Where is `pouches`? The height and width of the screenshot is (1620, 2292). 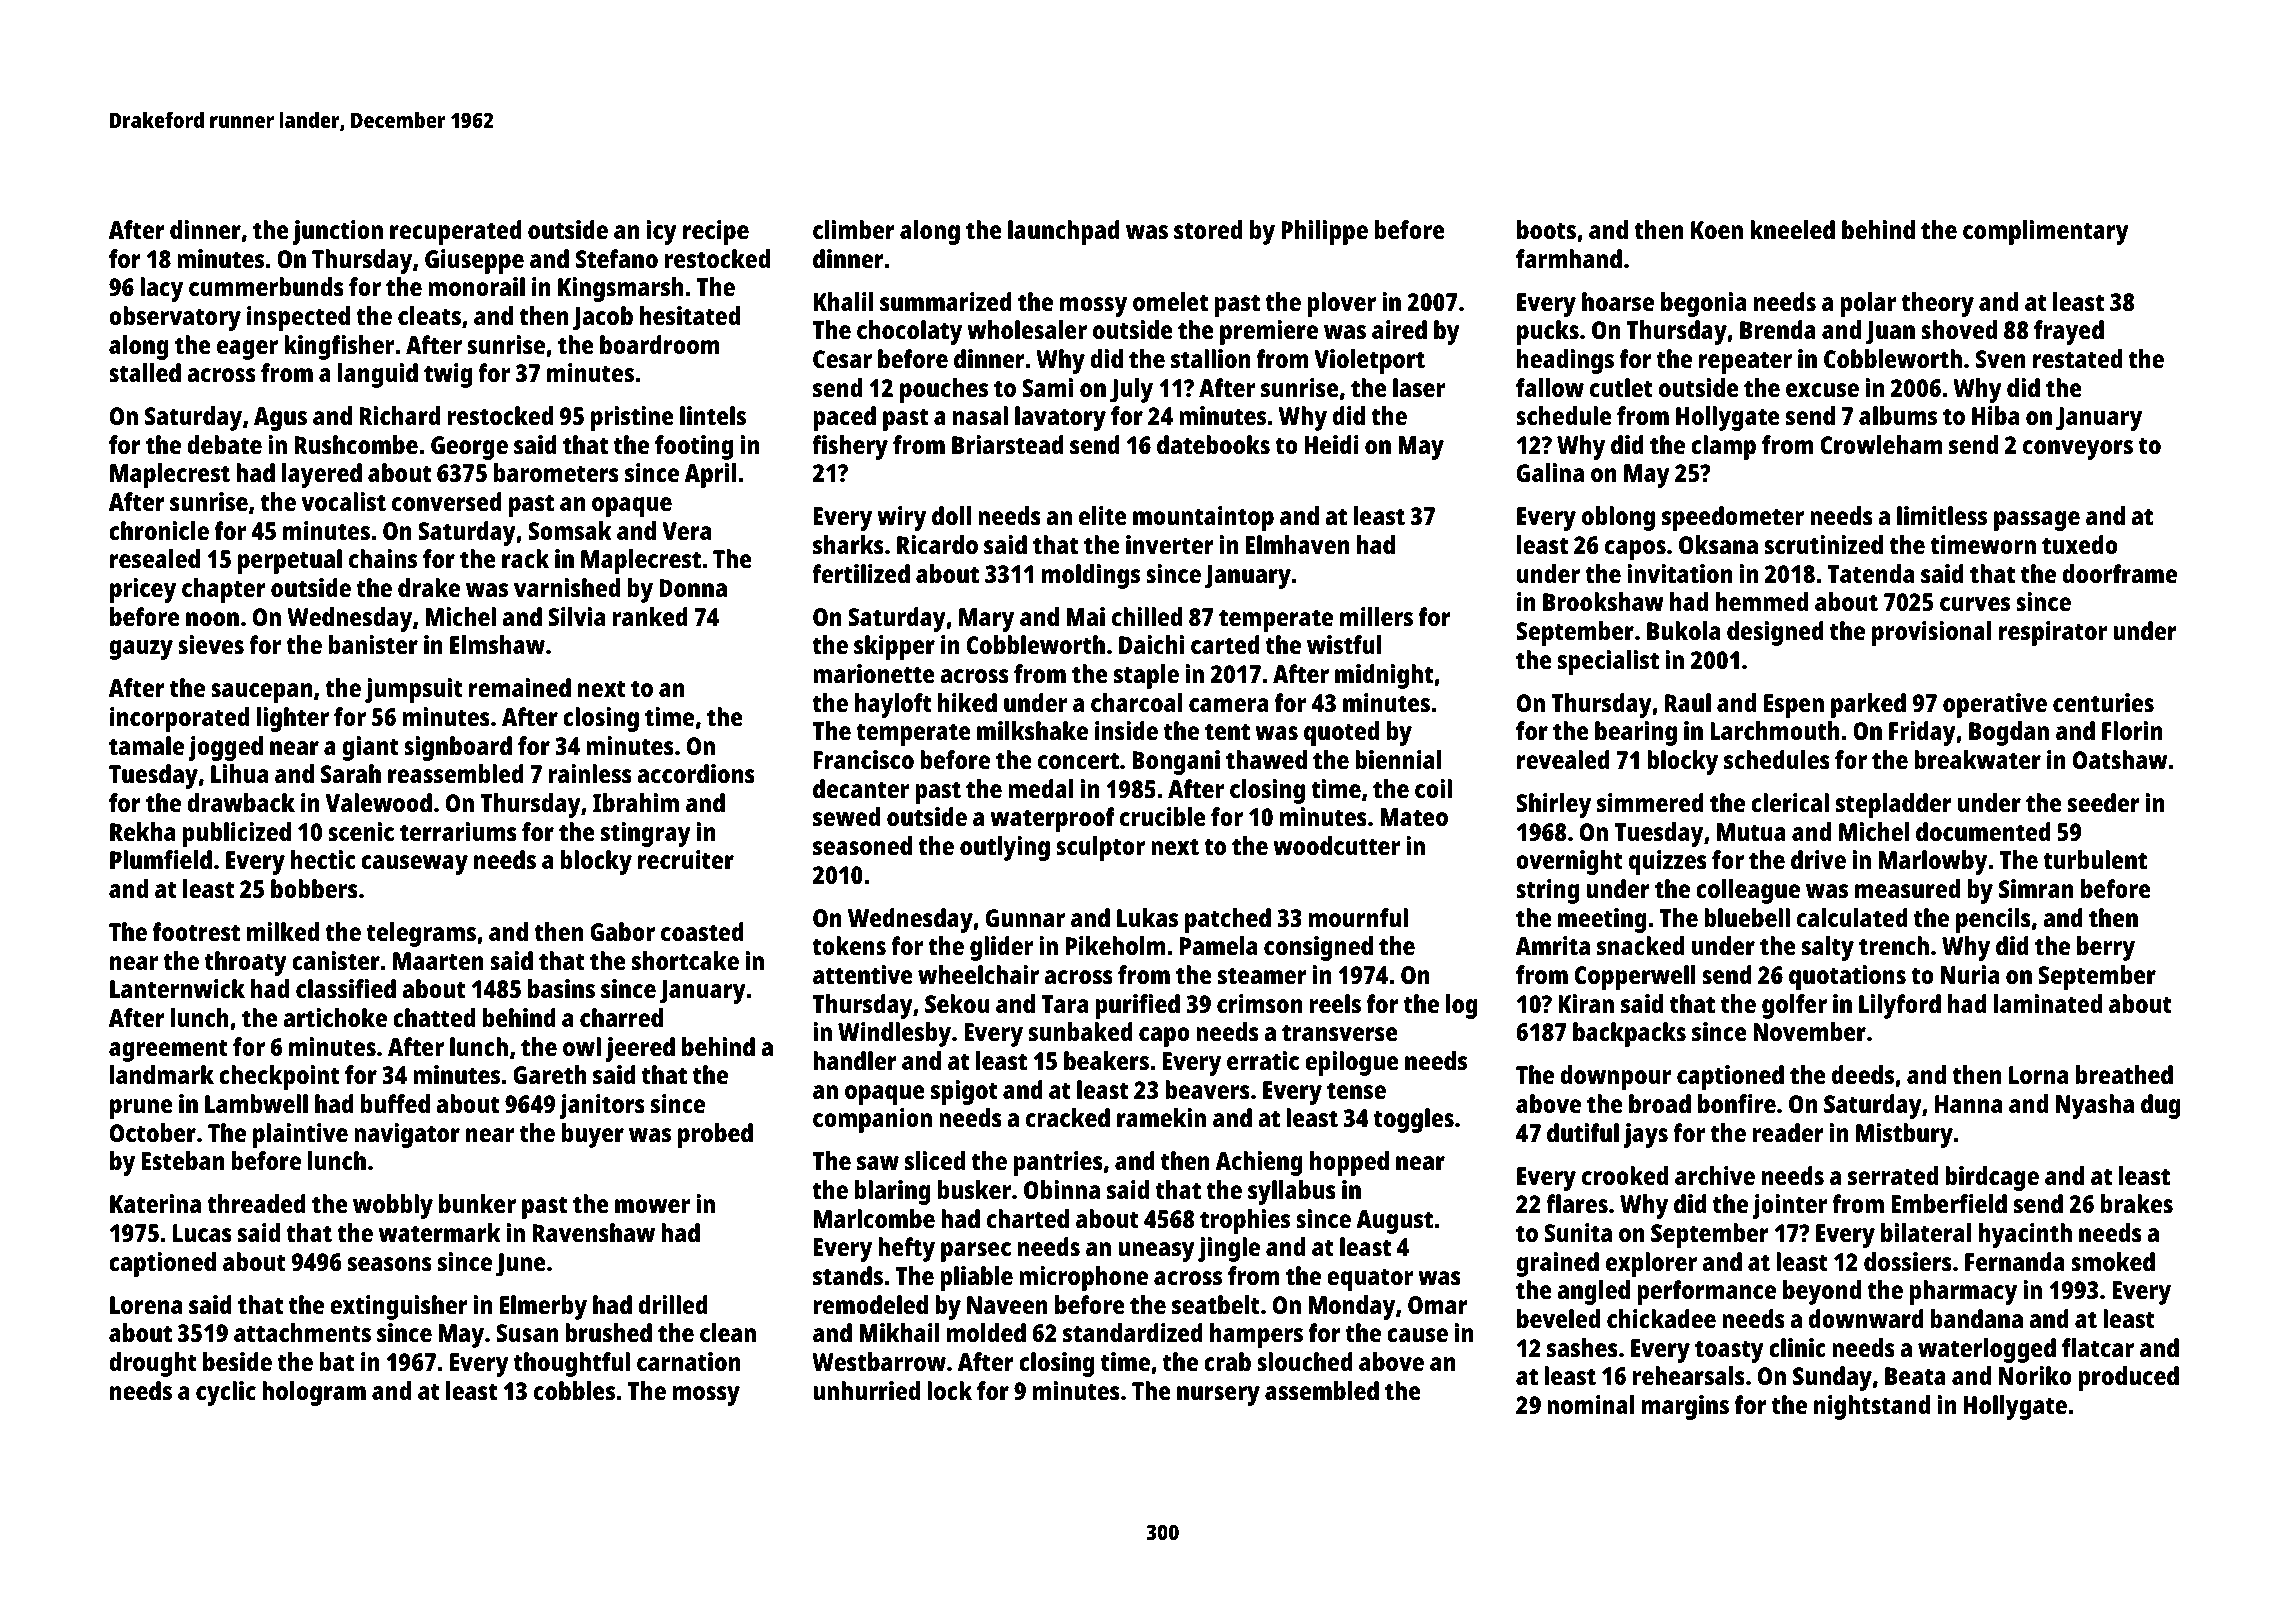 pouches is located at coordinates (944, 390).
